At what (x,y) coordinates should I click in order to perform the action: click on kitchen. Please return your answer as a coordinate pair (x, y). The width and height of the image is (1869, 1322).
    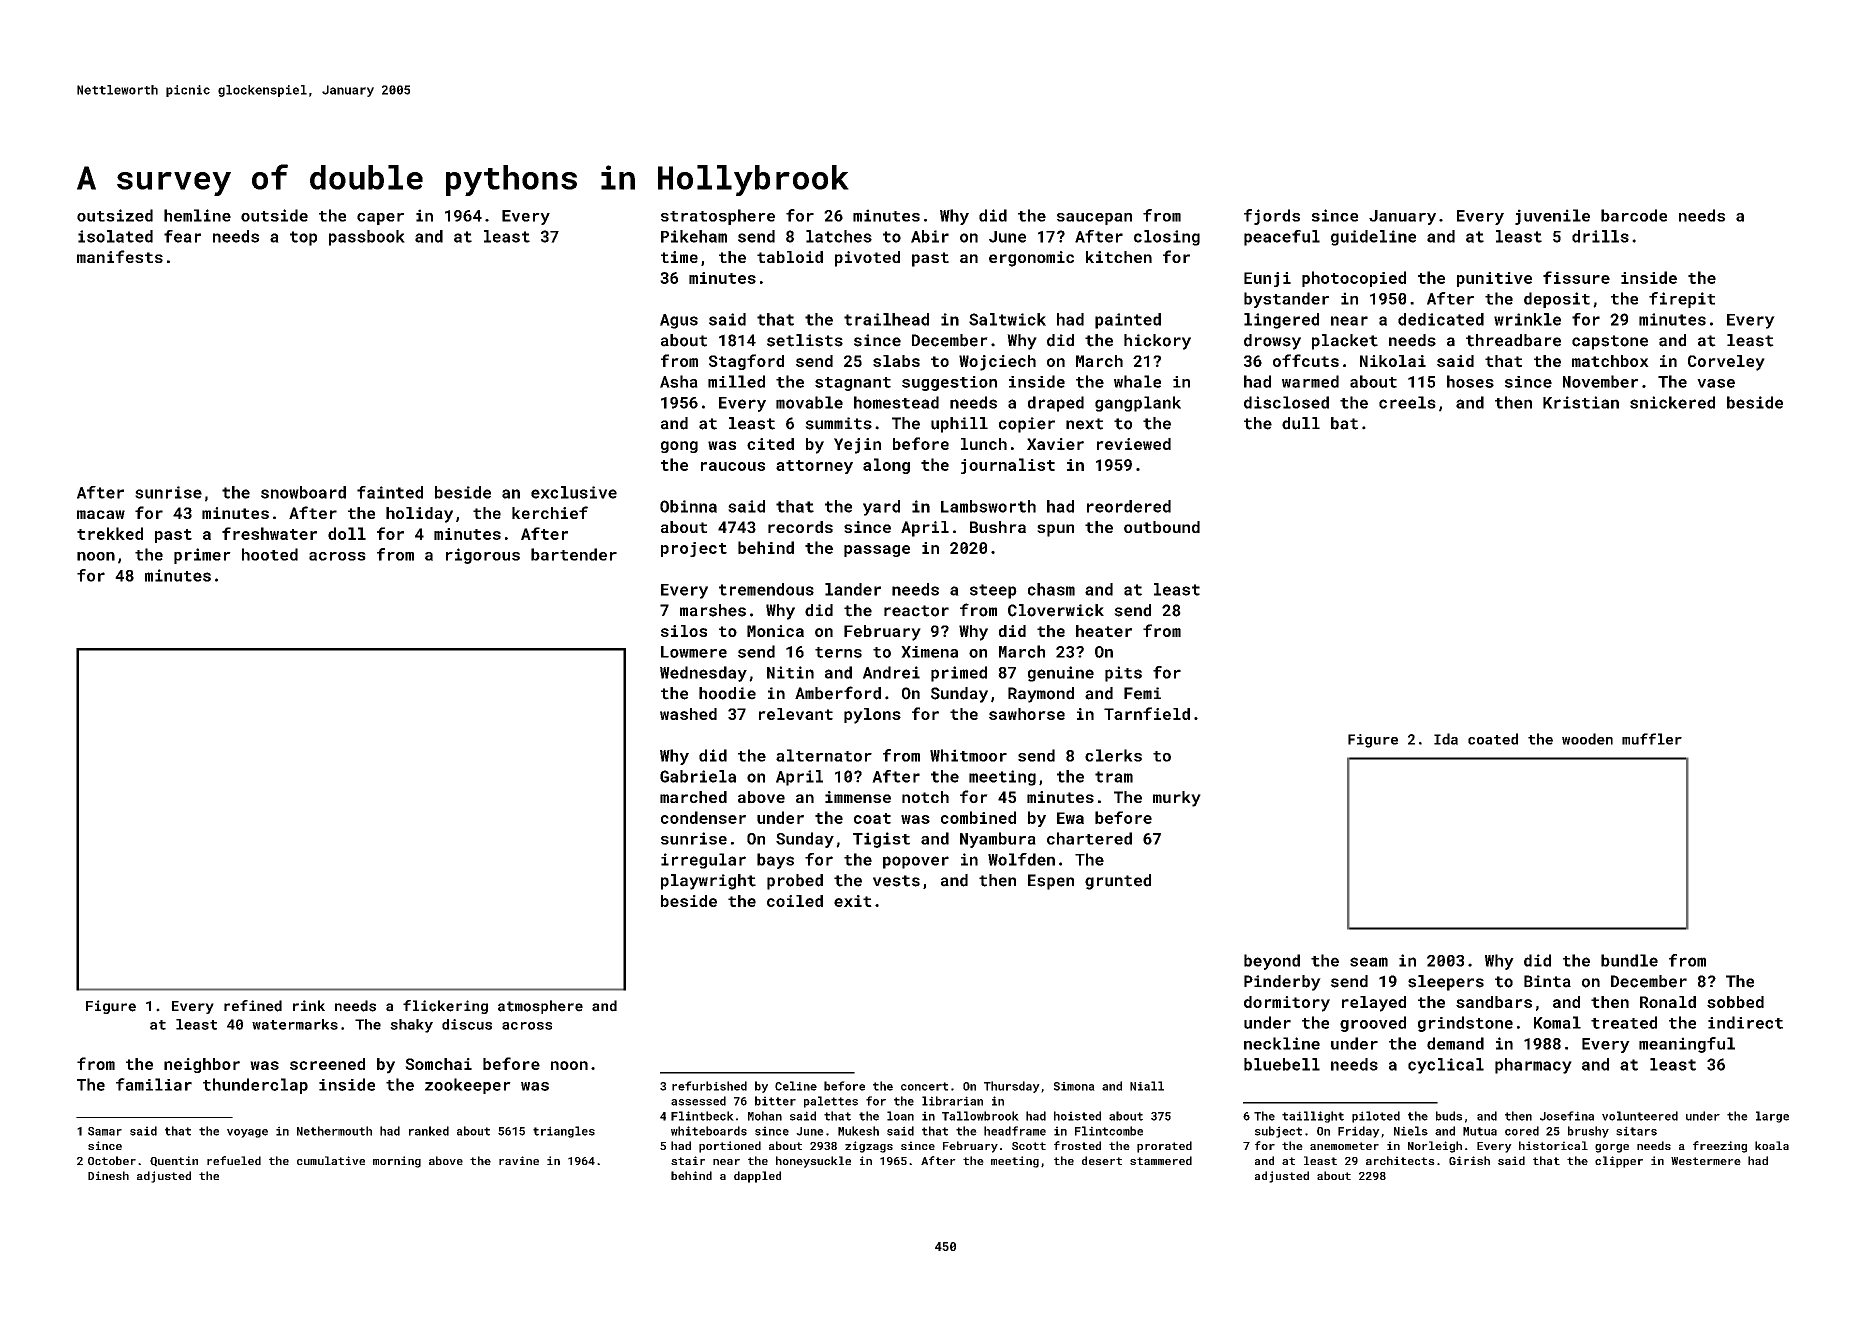
    Looking at the image, I should click on (1119, 257).
